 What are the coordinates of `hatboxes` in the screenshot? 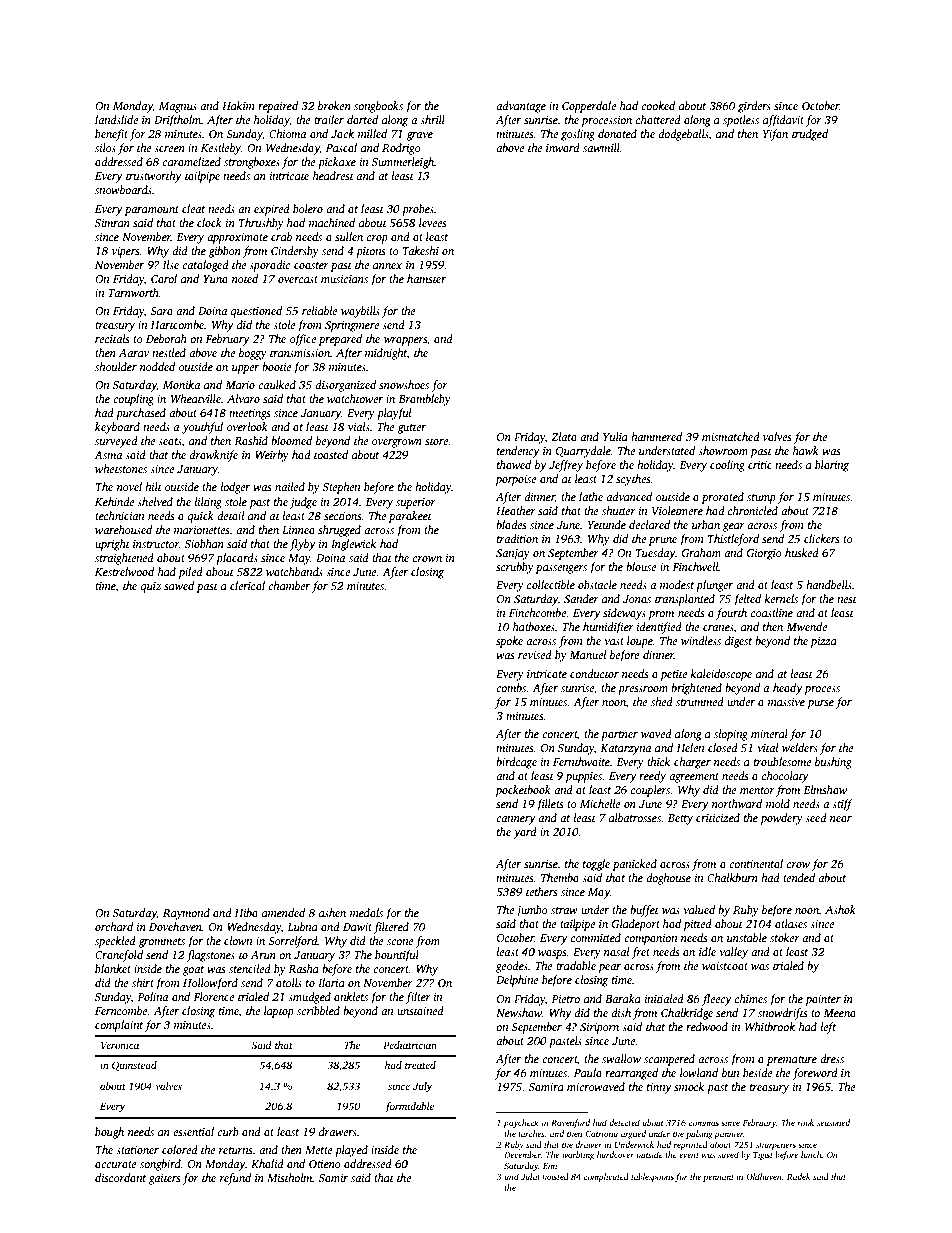 It's located at (534, 626).
